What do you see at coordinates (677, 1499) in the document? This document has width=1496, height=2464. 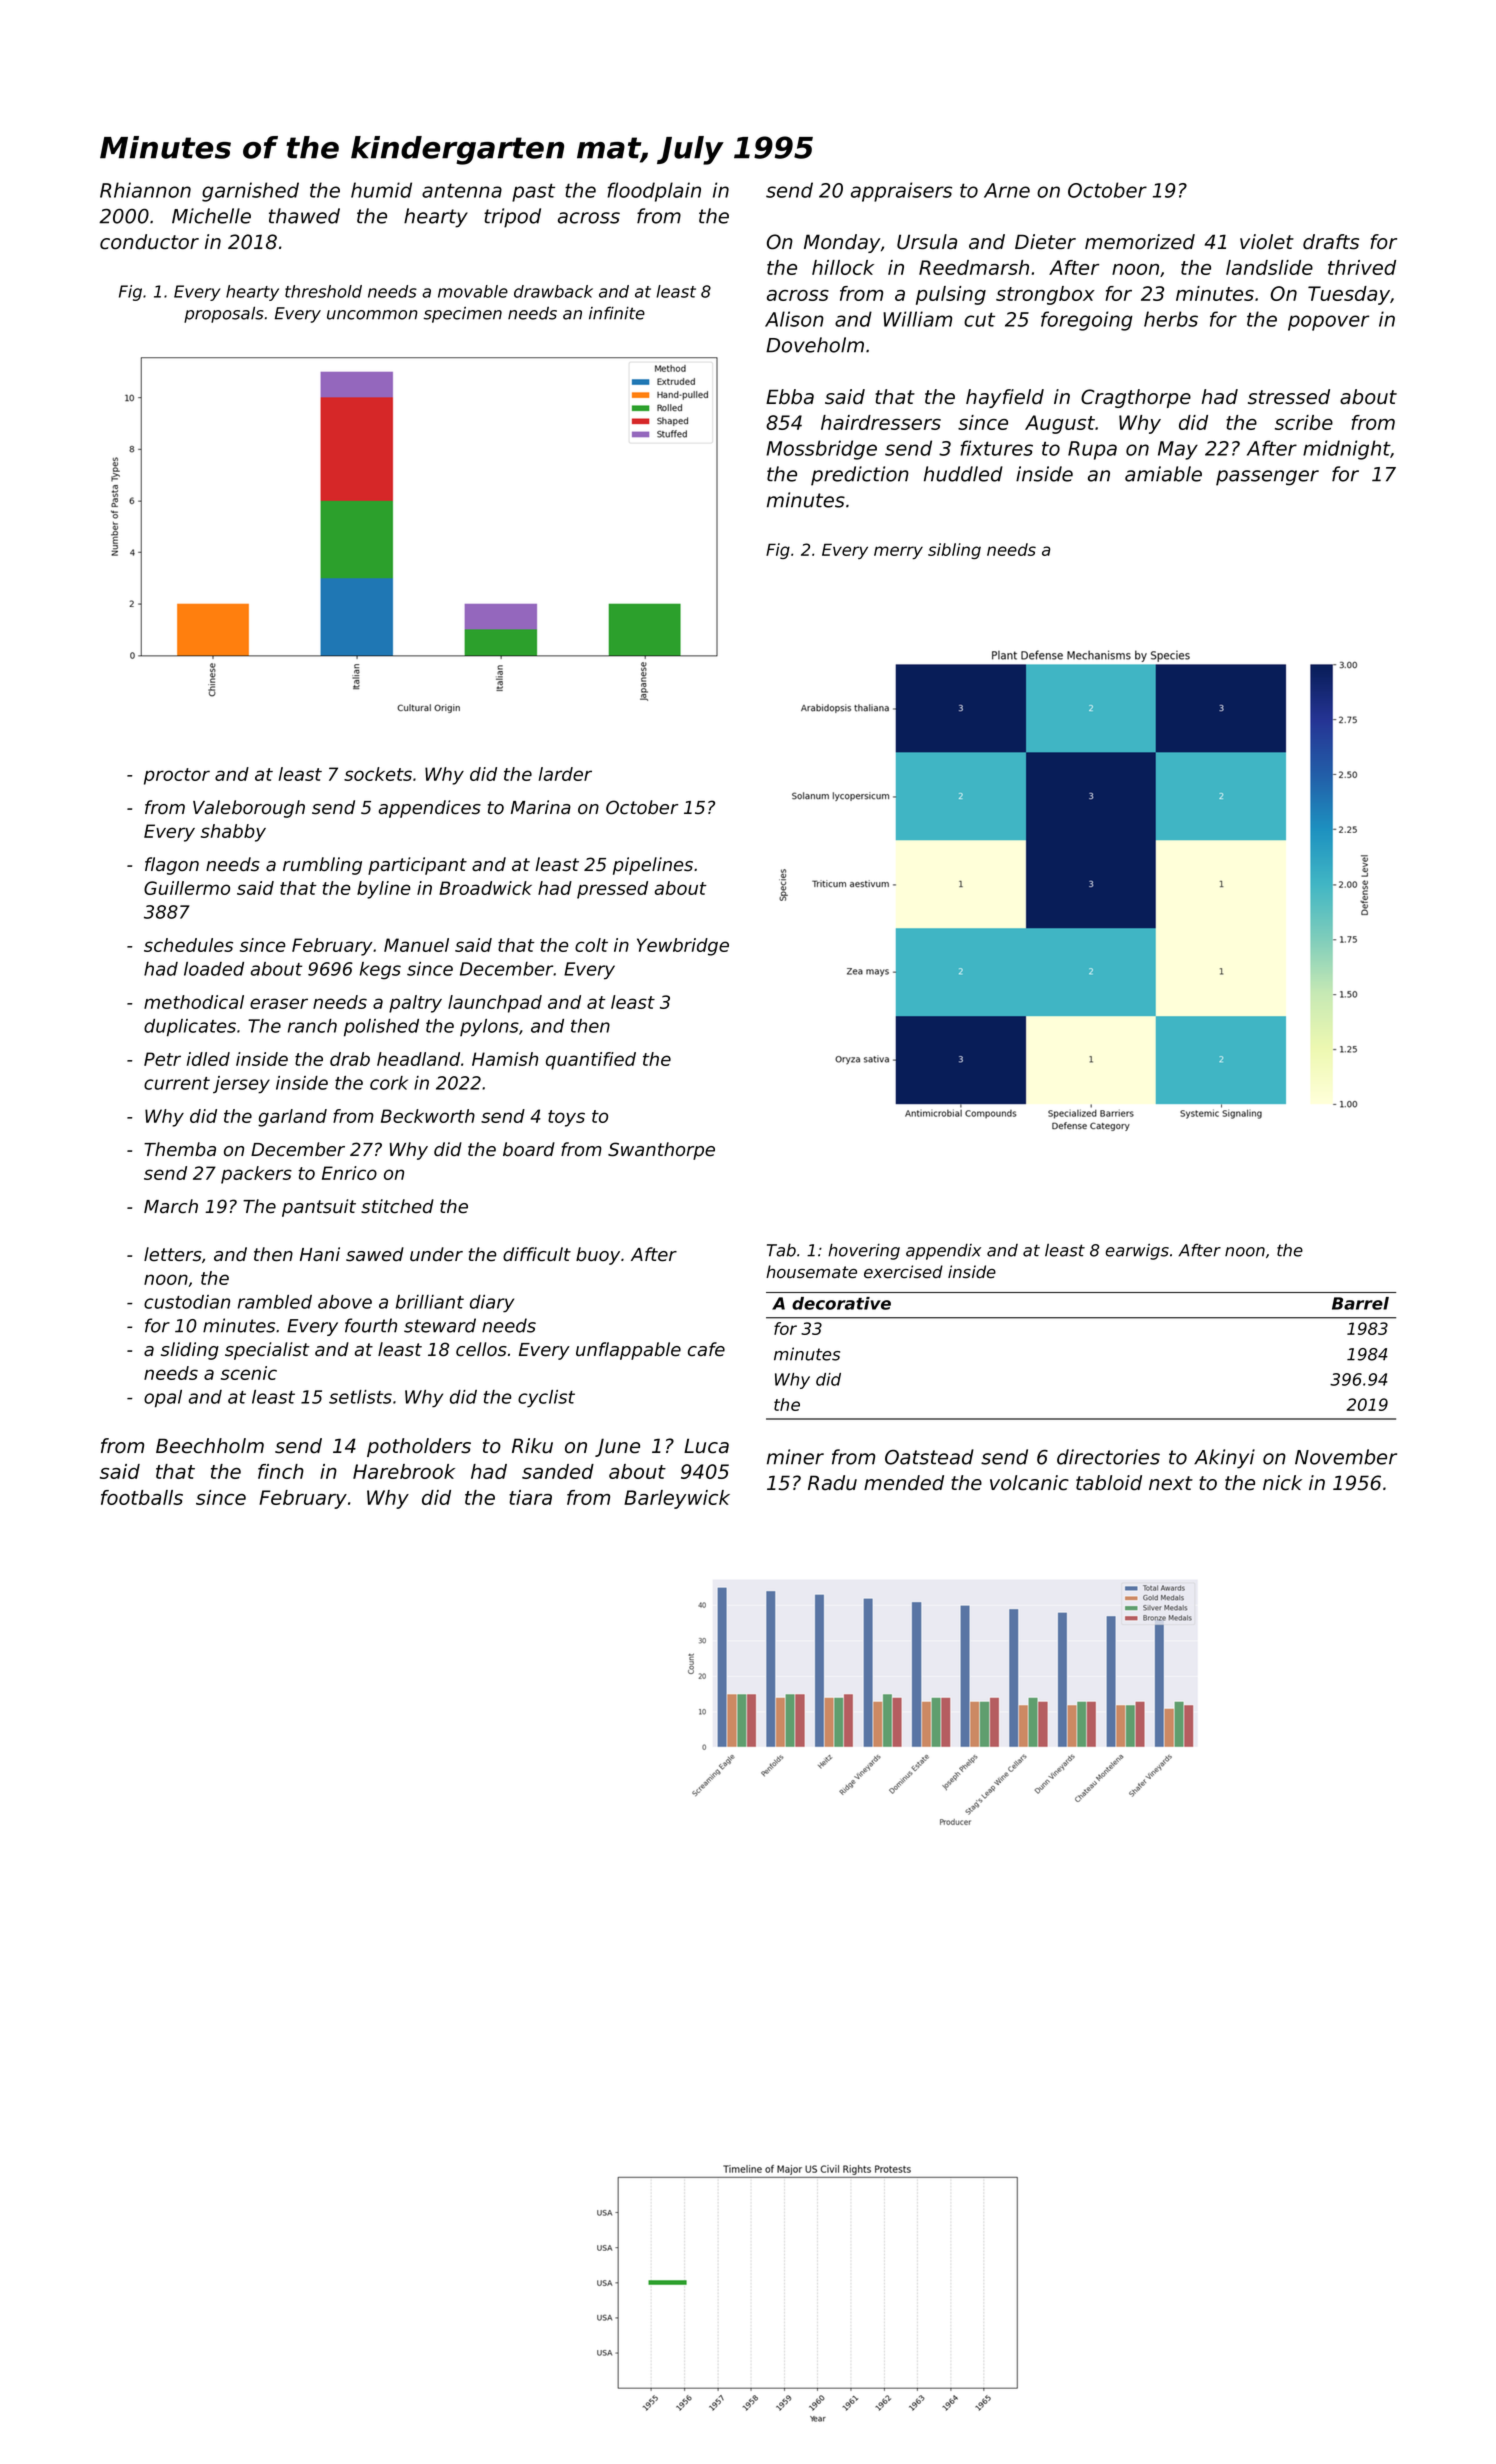 I see `Barleywick` at bounding box center [677, 1499].
